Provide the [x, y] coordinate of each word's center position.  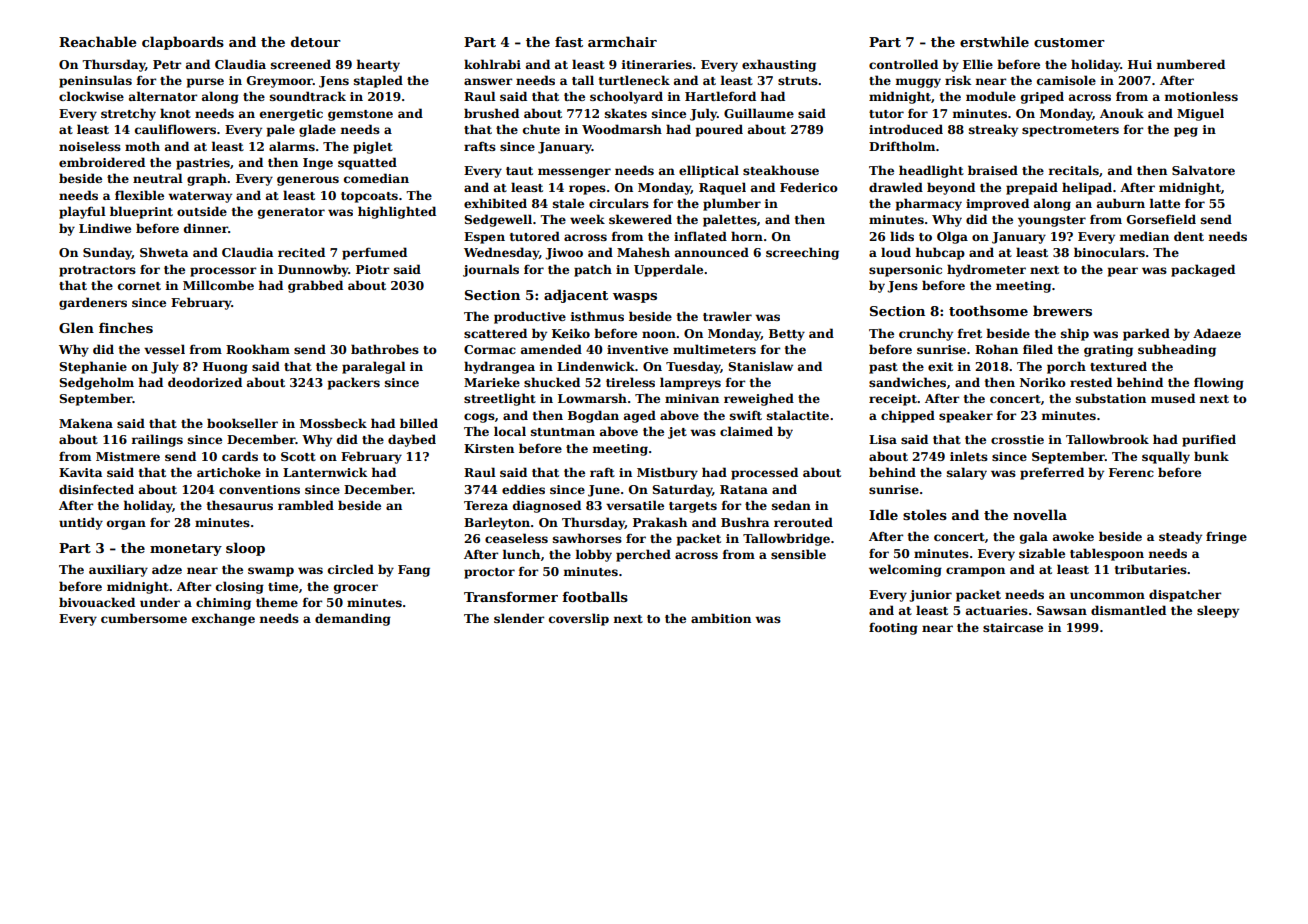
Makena [86, 423]
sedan [791, 505]
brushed [491, 113]
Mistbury [667, 473]
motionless [1201, 96]
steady [1180, 537]
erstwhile [994, 41]
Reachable [98, 41]
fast [569, 41]
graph [207, 179]
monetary [186, 550]
